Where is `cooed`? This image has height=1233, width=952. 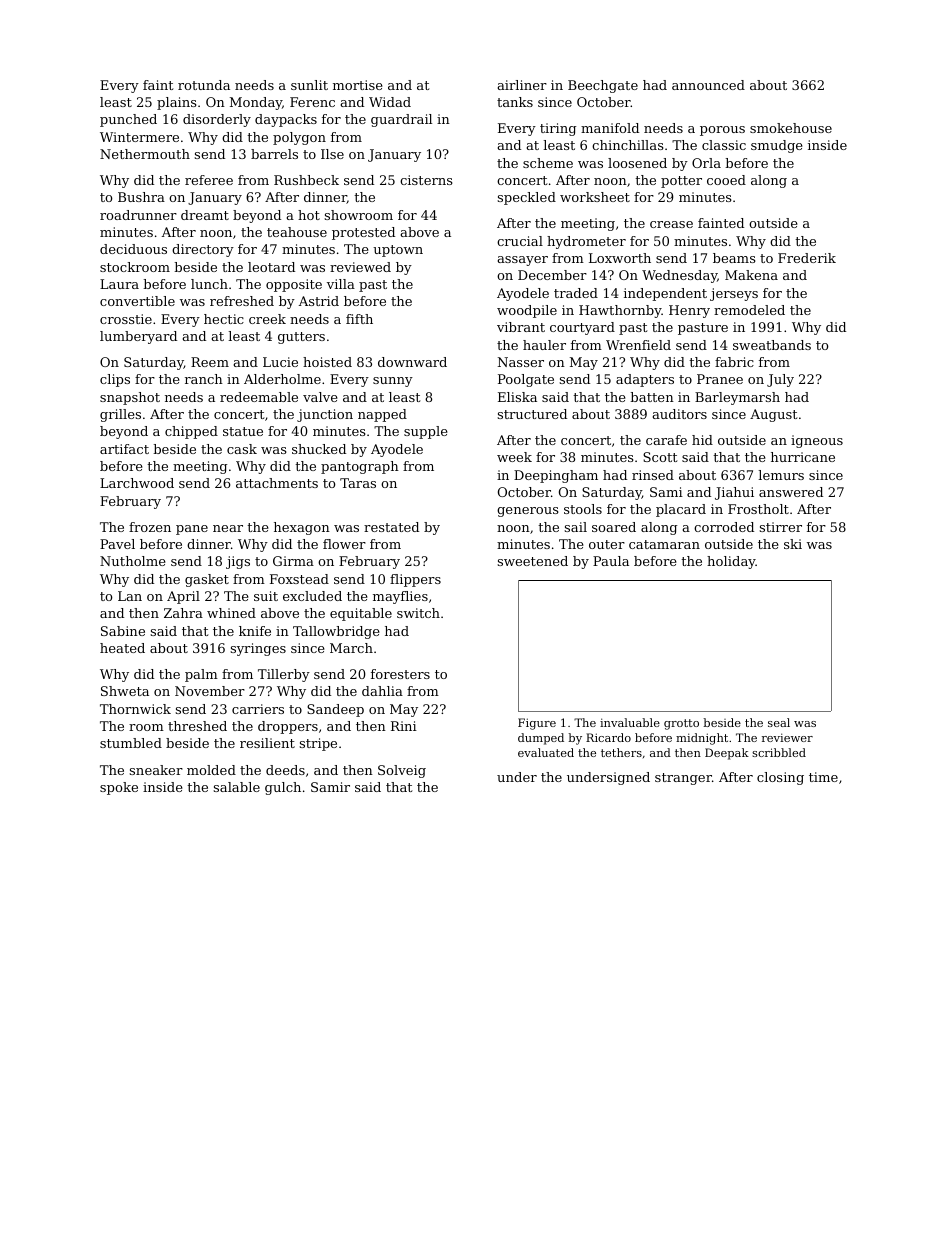
cooed is located at coordinates (726, 180).
